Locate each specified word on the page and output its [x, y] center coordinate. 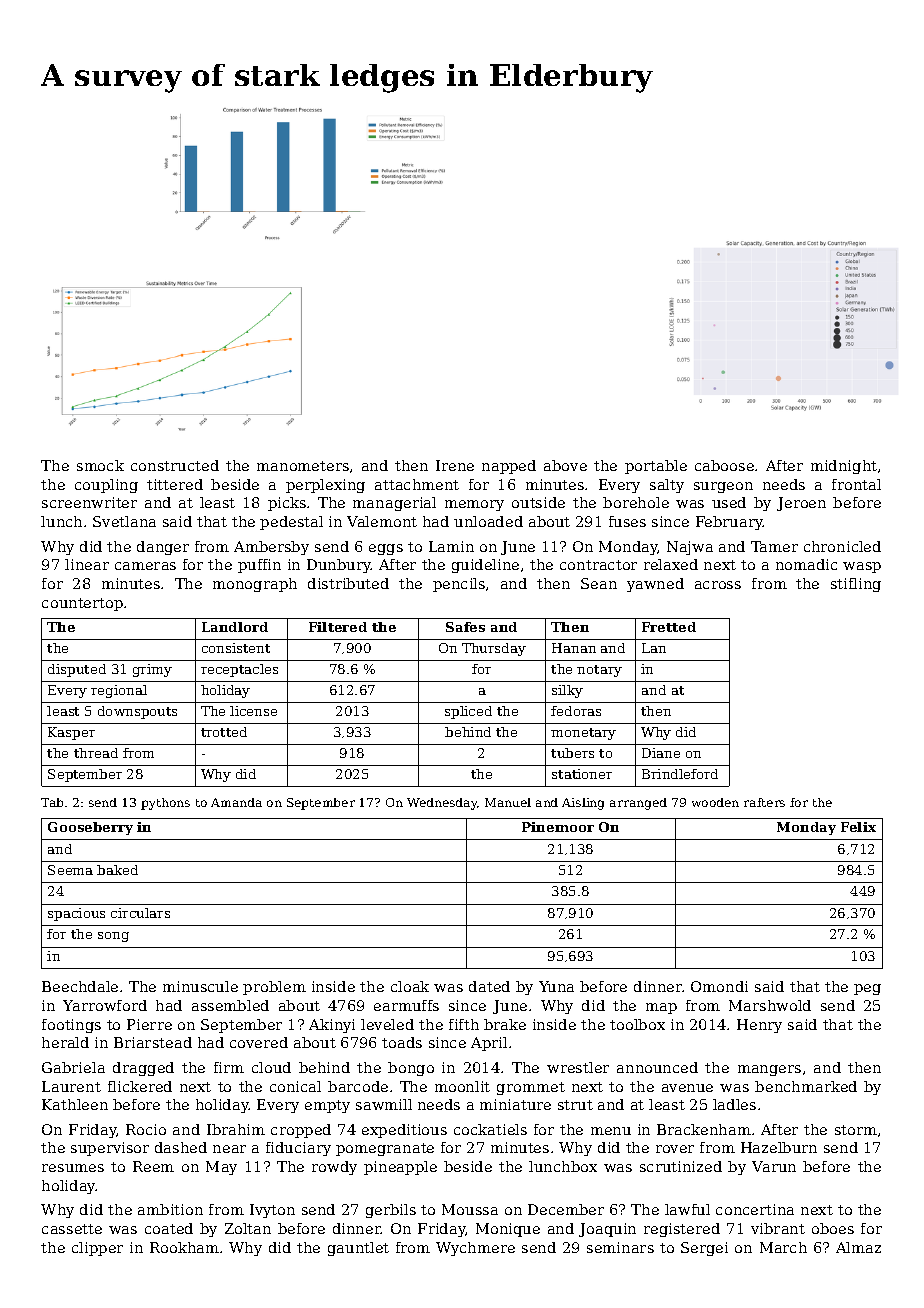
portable [656, 467]
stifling [856, 585]
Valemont [382, 521]
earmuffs [406, 1005]
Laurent [71, 1086]
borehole [636, 502]
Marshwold [770, 1005]
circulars [140, 913]
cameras [145, 566]
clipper [97, 1249]
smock [100, 465]
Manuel [508, 802]
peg [867, 989]
